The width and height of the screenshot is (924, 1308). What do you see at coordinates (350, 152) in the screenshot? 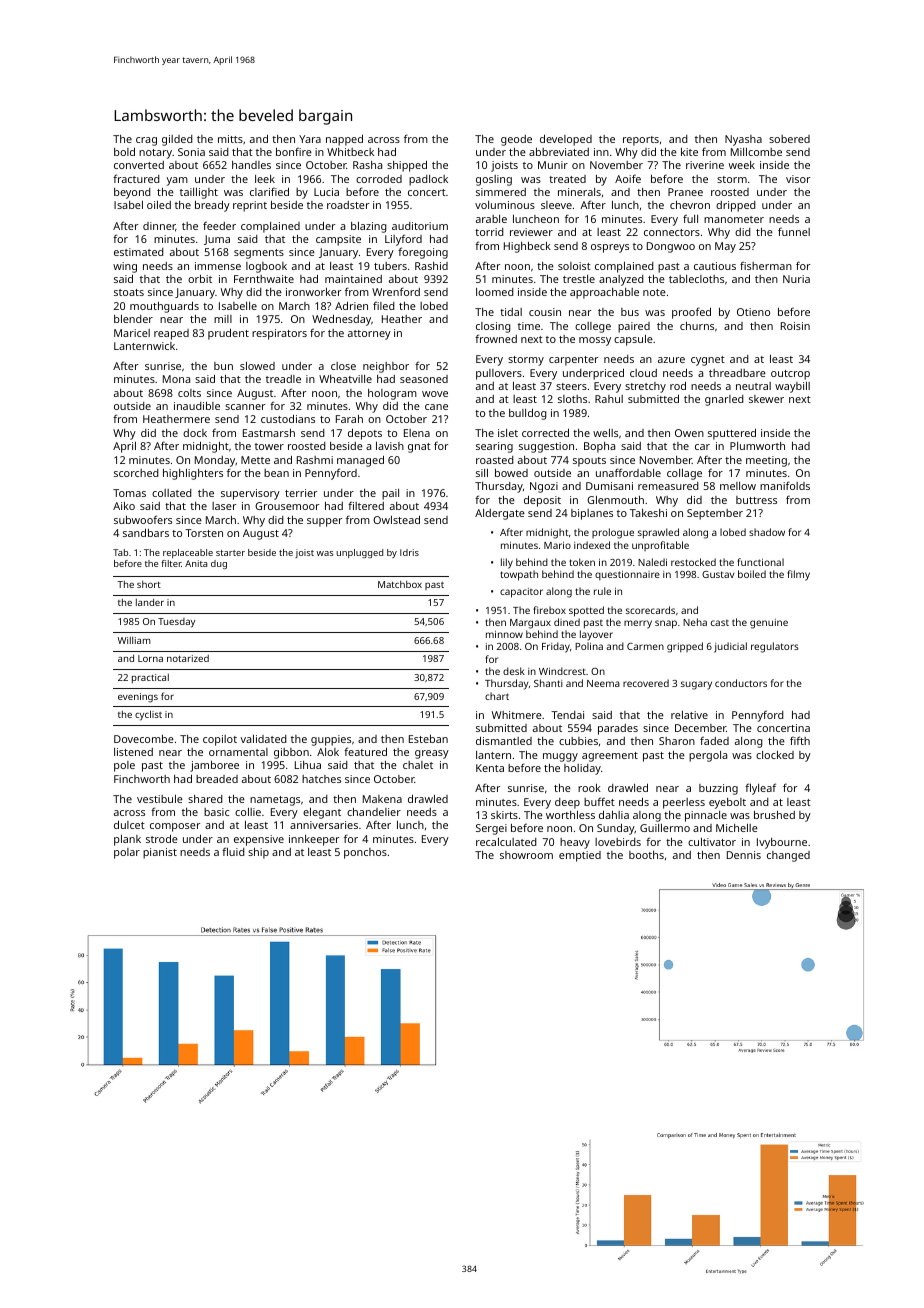
I see `Whitbeck` at bounding box center [350, 152].
